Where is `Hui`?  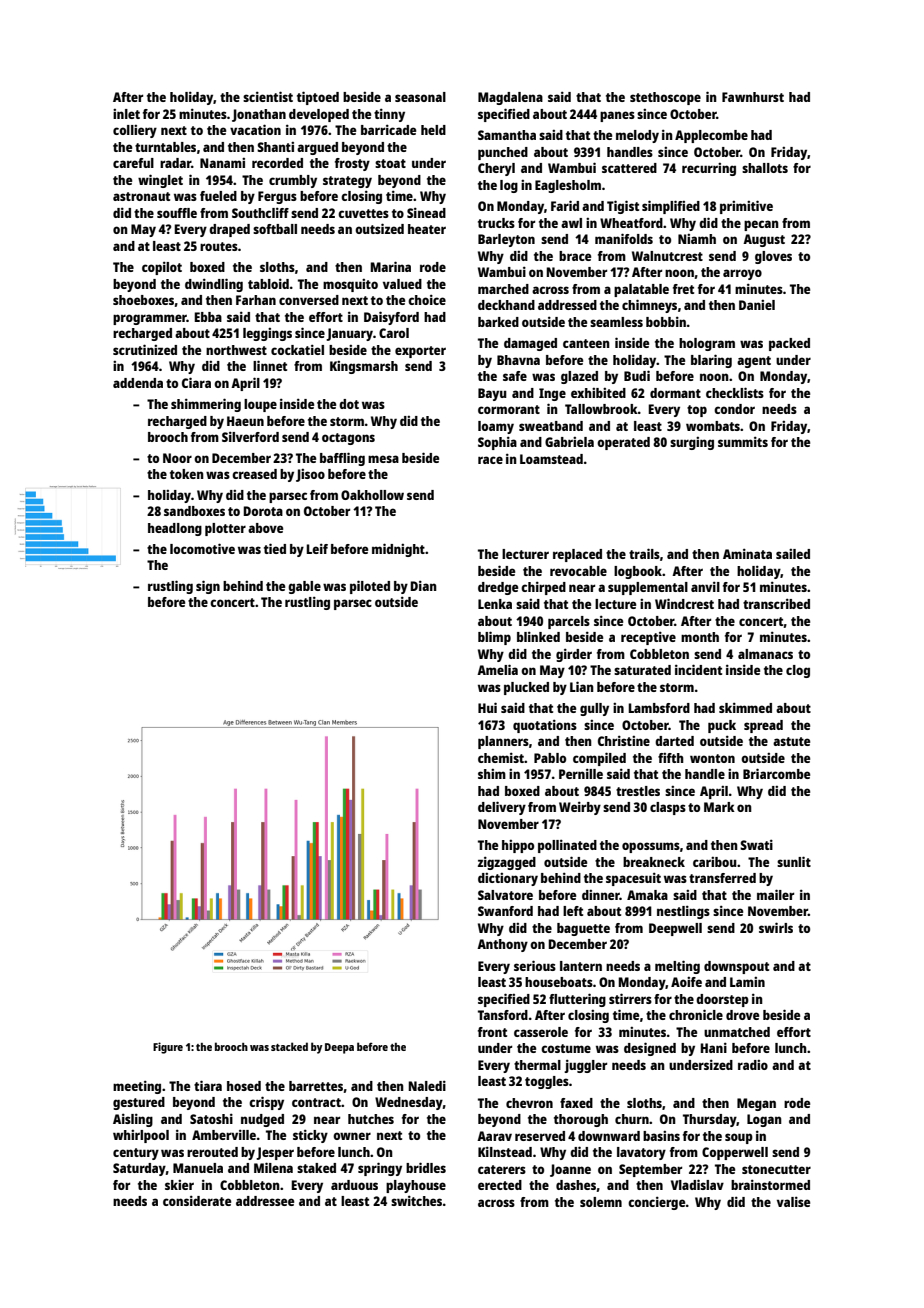
Hui is located at coordinates (487, 707).
